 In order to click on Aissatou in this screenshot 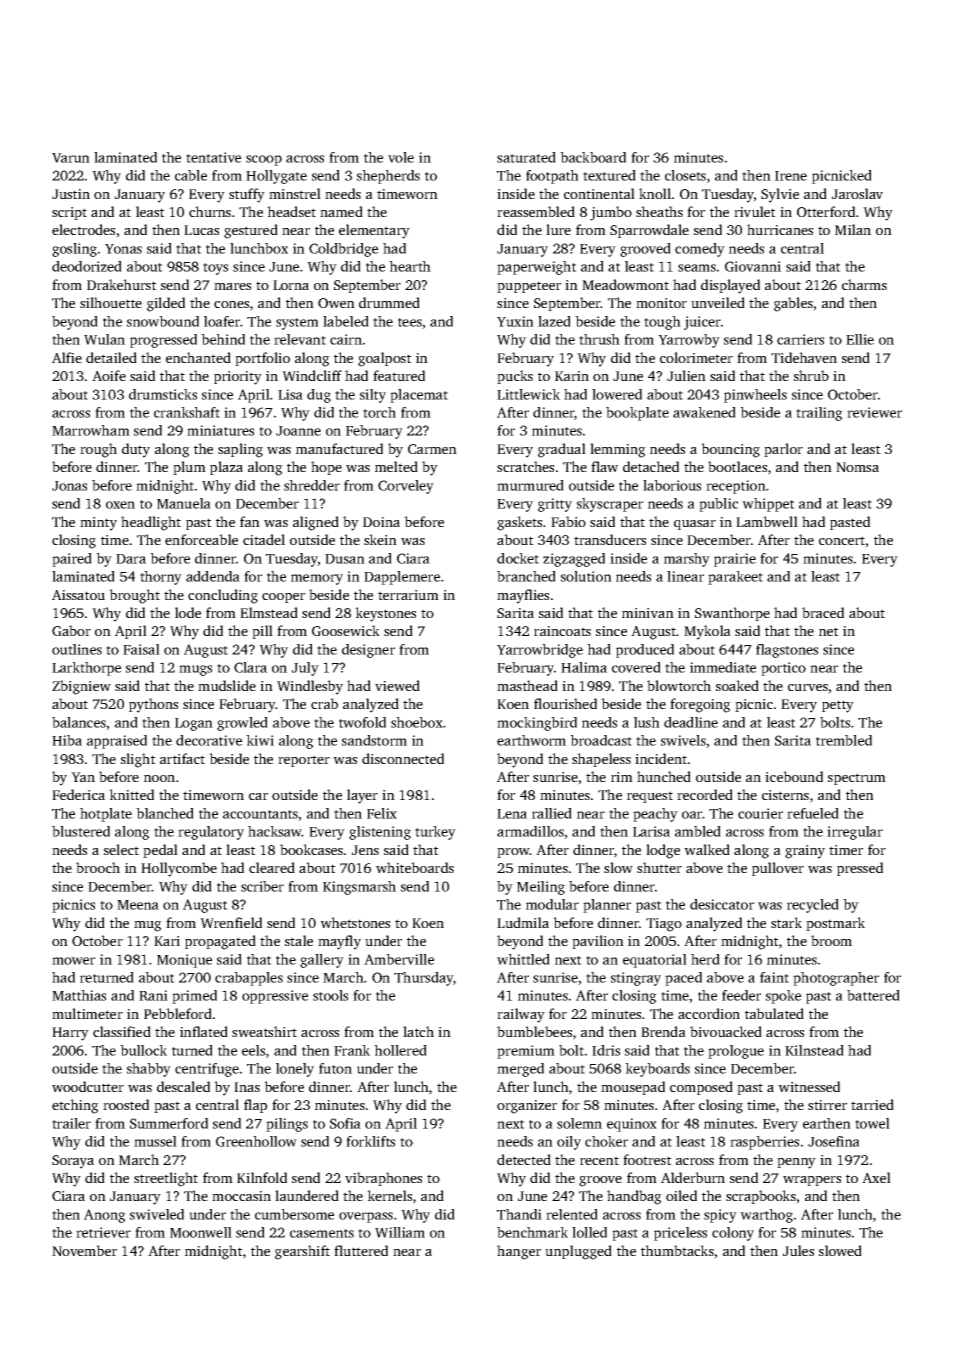, I will do `click(78, 595)`.
